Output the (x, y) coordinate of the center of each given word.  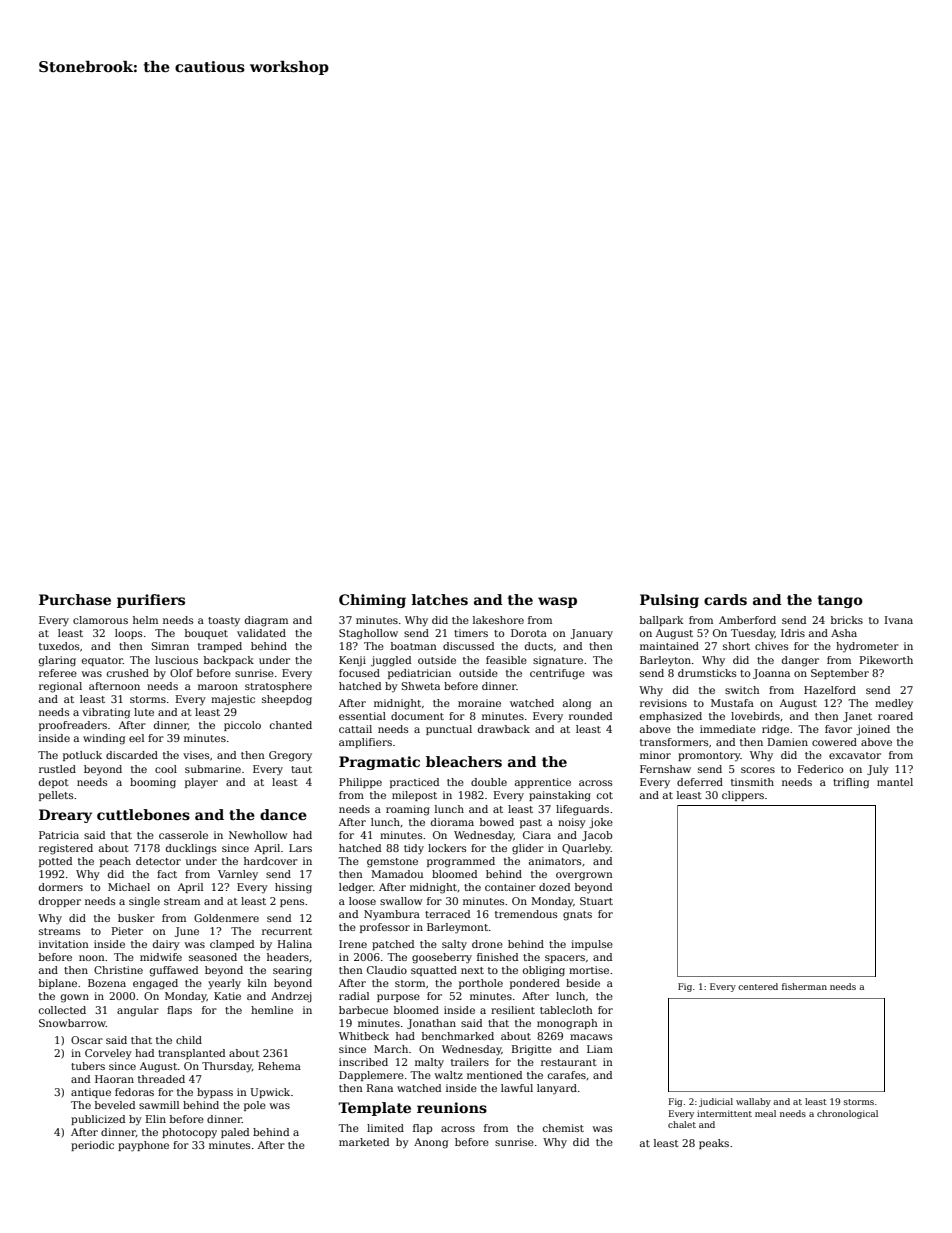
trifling (851, 783)
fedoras (134, 1092)
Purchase (75, 599)
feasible (506, 660)
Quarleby (586, 849)
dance (283, 814)
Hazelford (830, 690)
